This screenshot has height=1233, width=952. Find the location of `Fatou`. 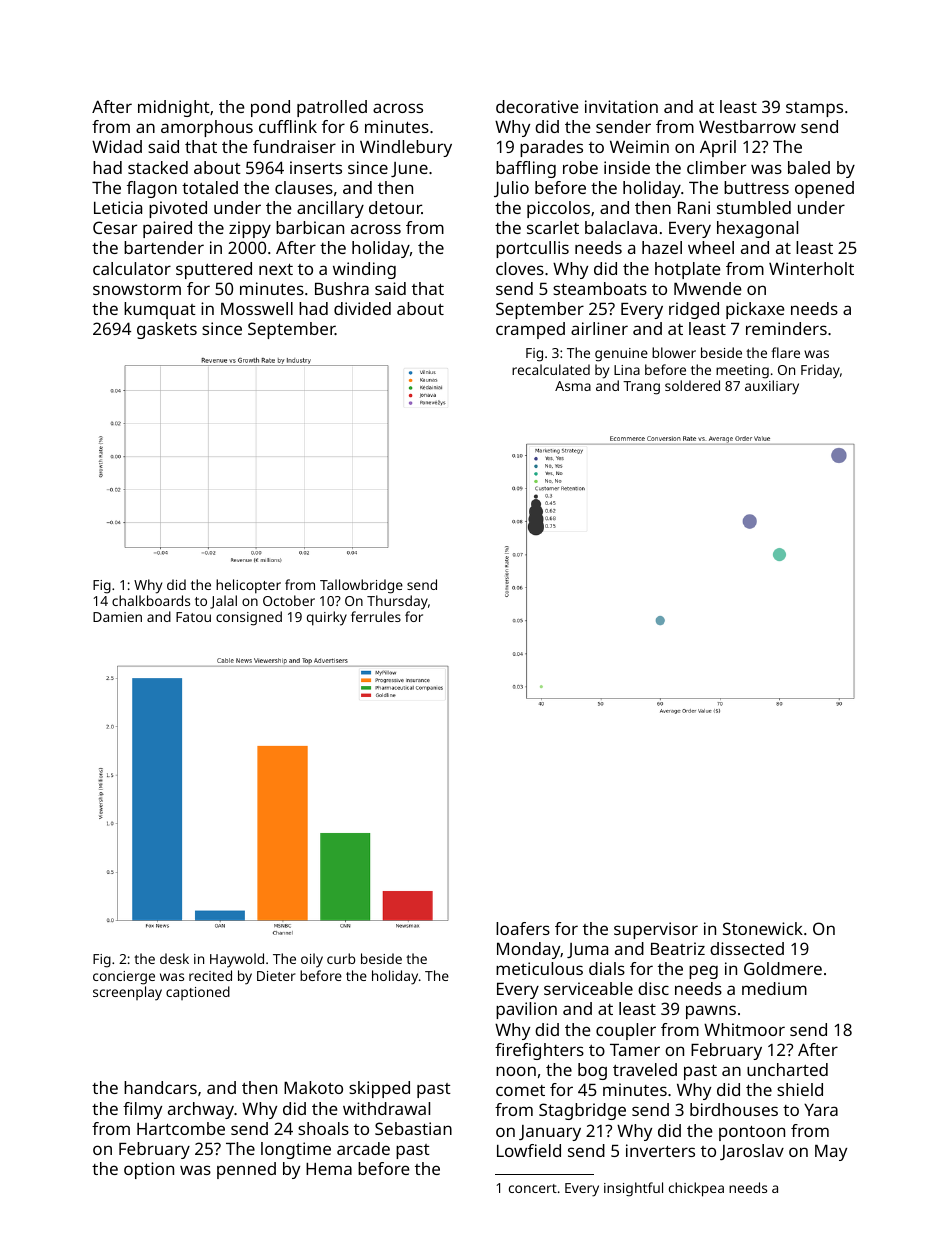

Fatou is located at coordinates (193, 617).
